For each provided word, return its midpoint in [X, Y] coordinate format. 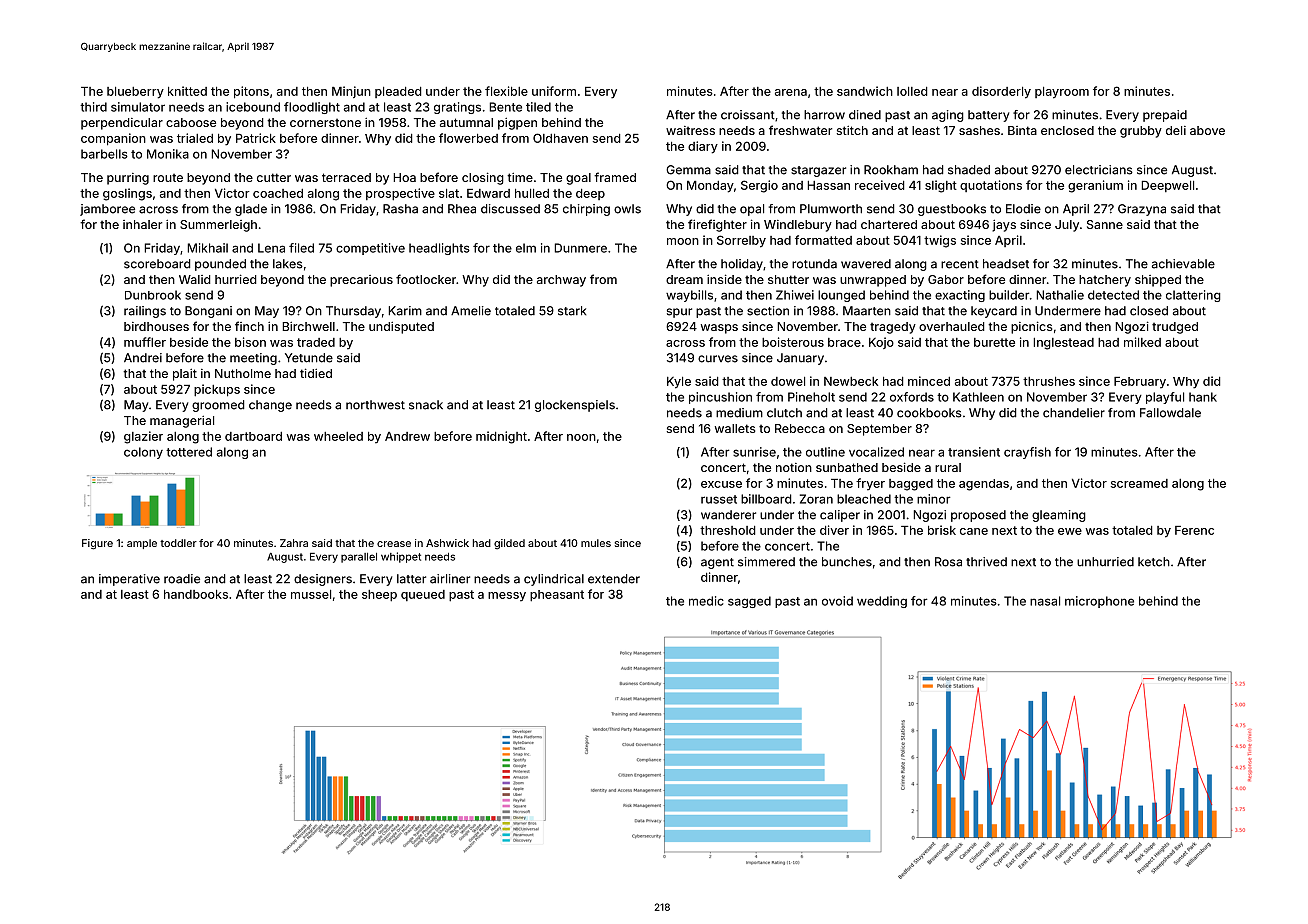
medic [706, 601]
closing [483, 178]
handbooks [196, 594]
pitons [251, 92]
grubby [1141, 132]
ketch [1154, 562]
